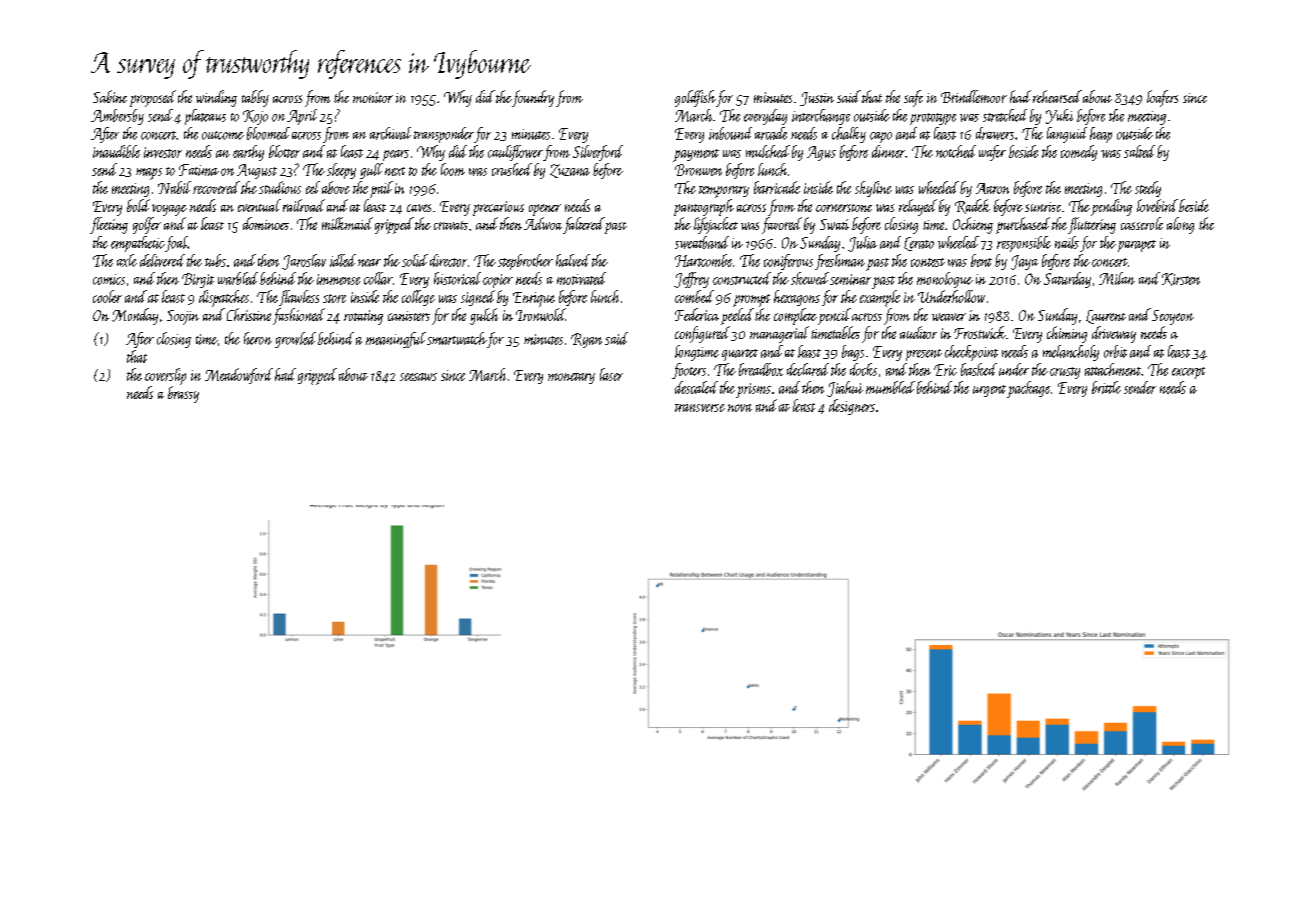  I want to click on designers, so click(852, 407).
